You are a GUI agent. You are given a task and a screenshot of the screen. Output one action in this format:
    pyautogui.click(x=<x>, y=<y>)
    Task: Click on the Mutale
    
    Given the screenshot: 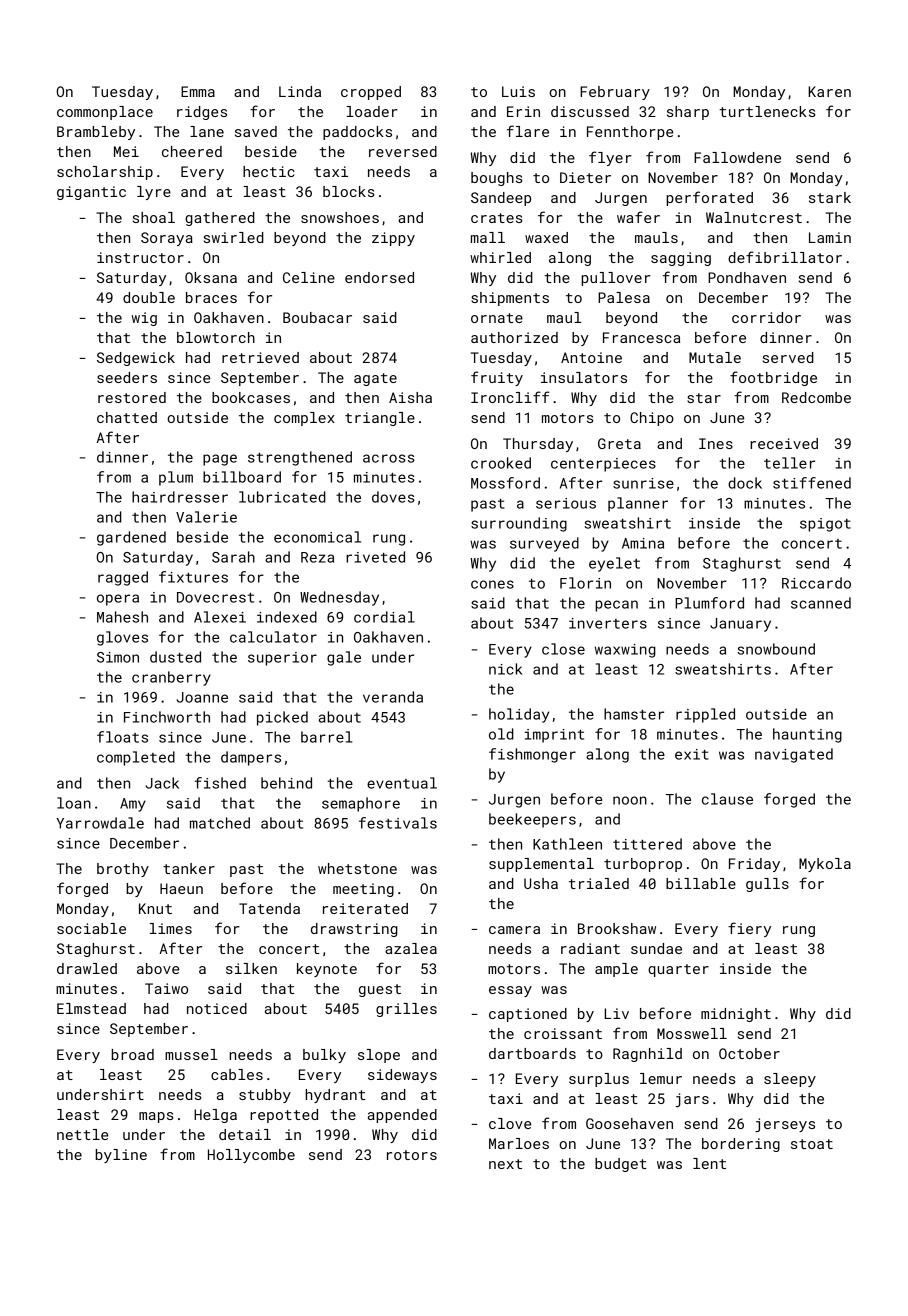 What is the action you would take?
    pyautogui.click(x=715, y=357)
